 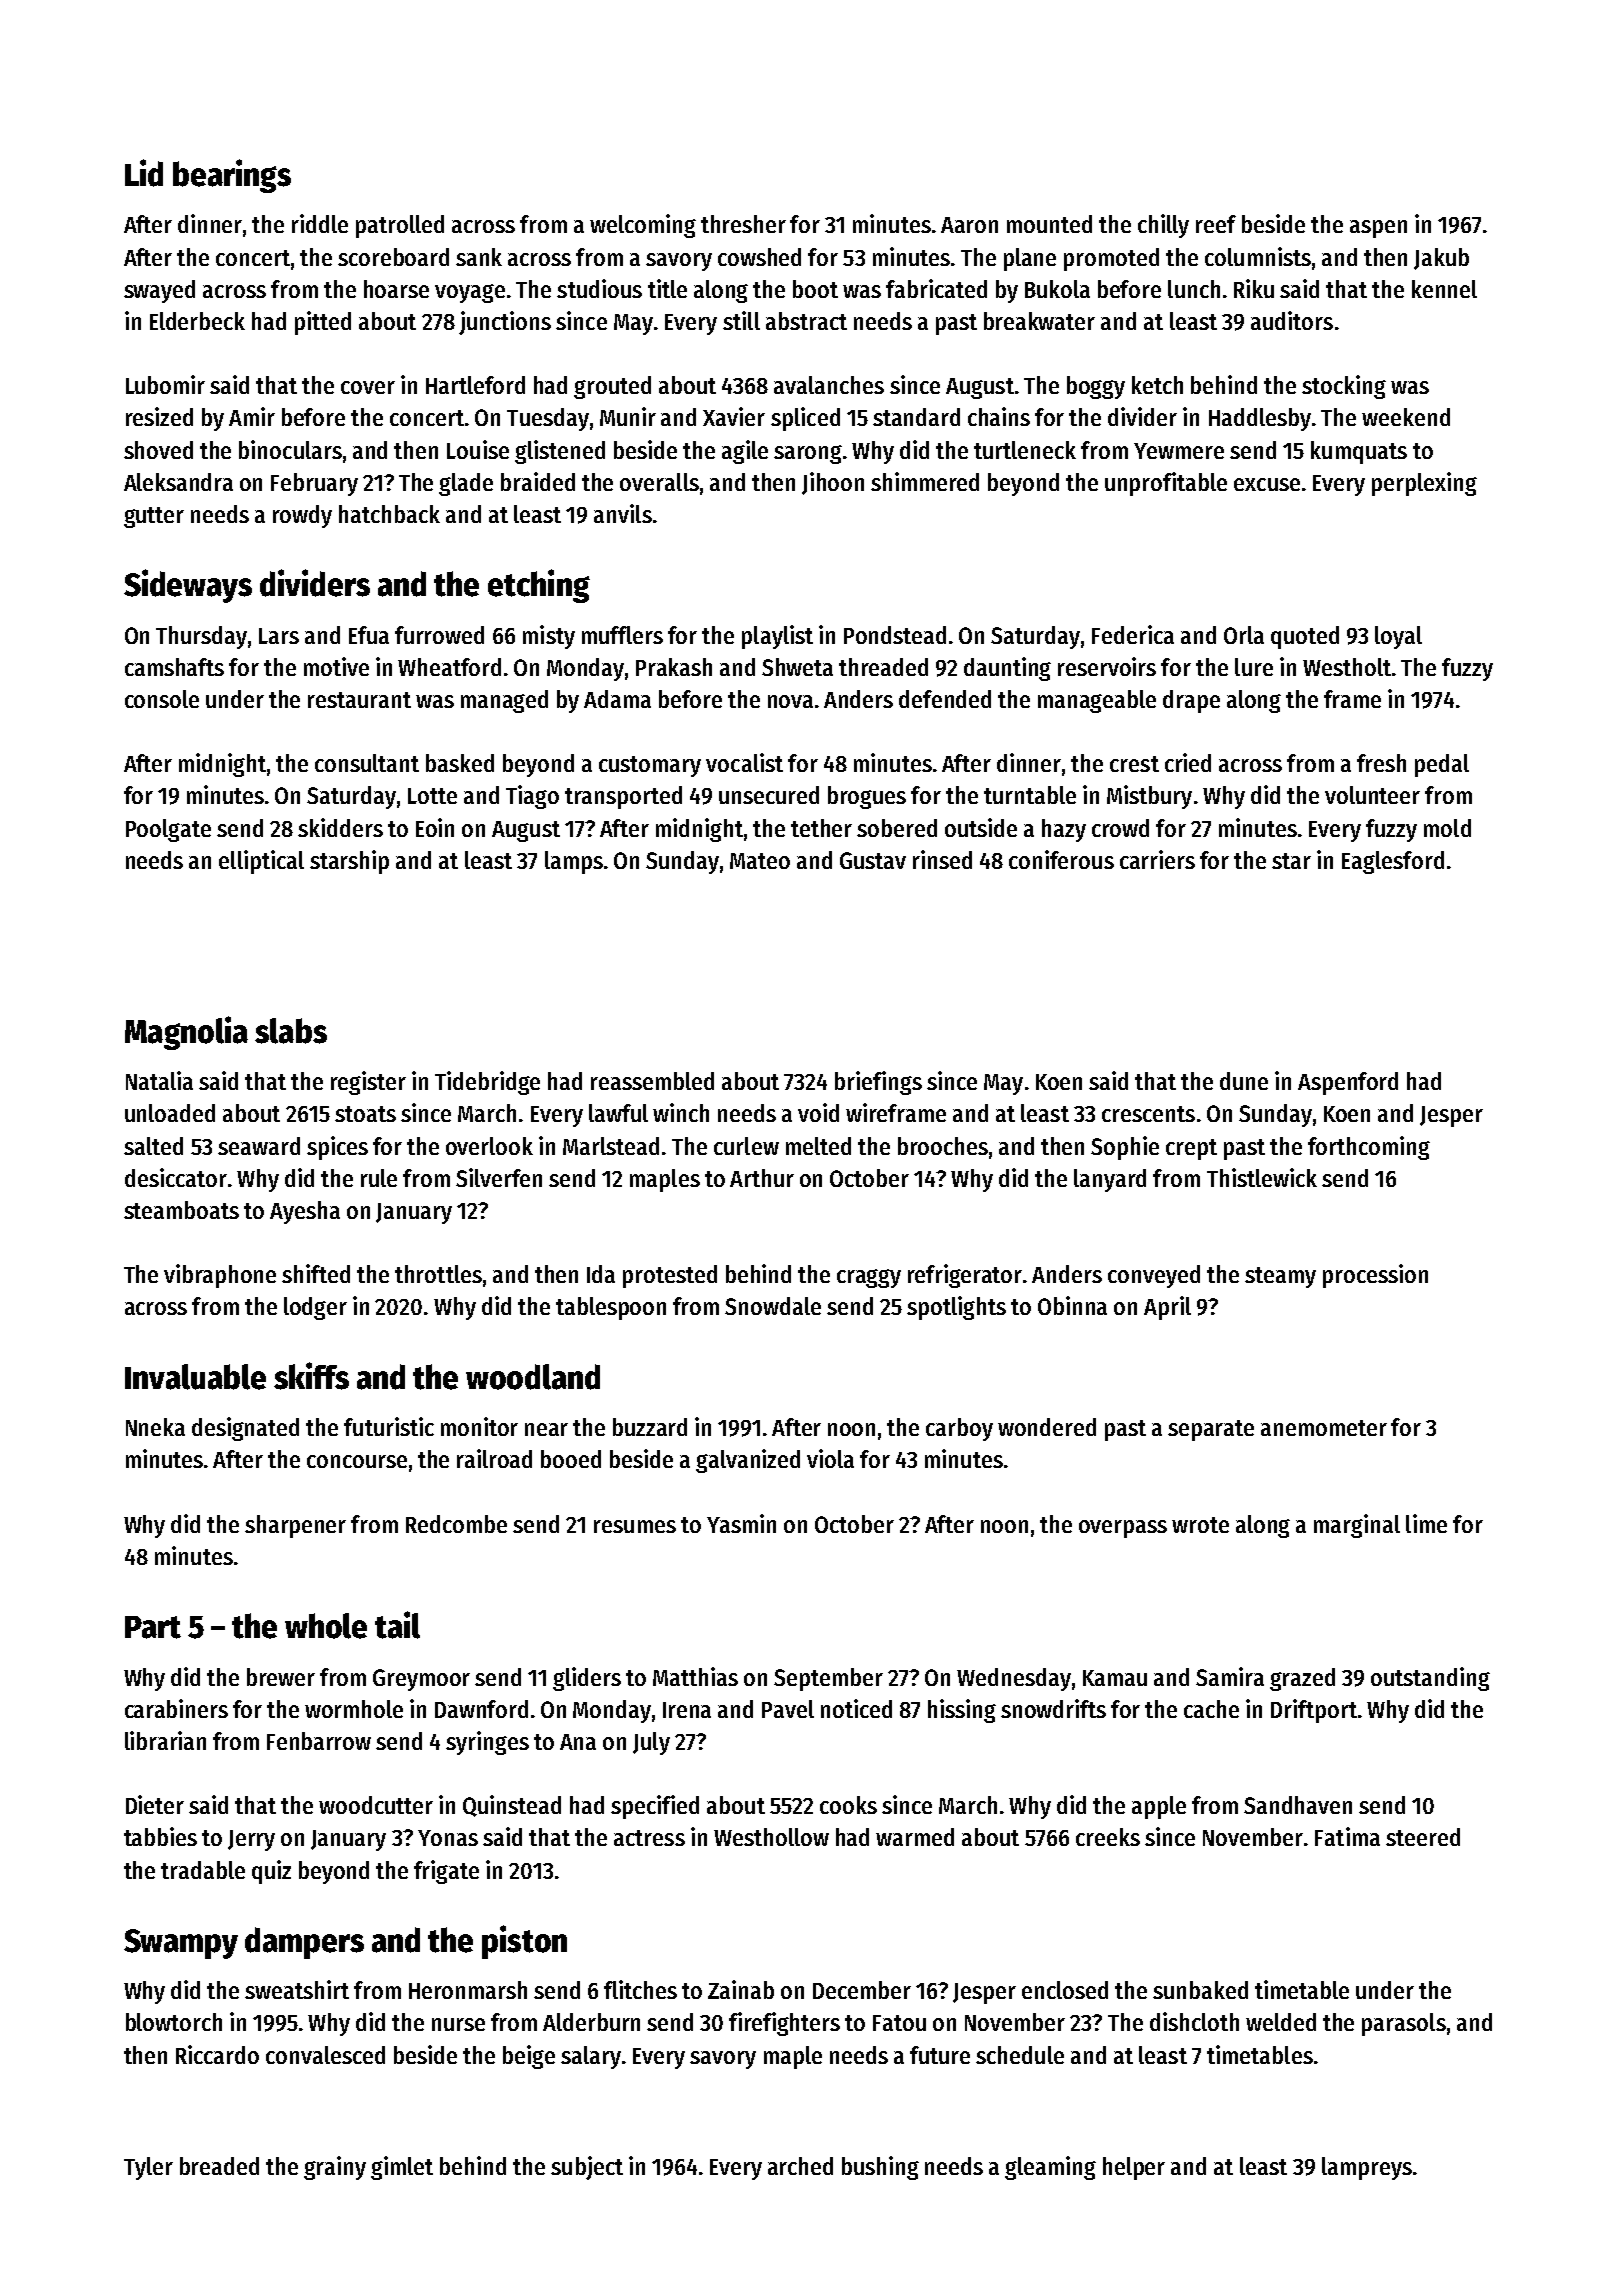 What do you see at coordinates (1007, 669) in the image?
I see `daunting` at bounding box center [1007, 669].
